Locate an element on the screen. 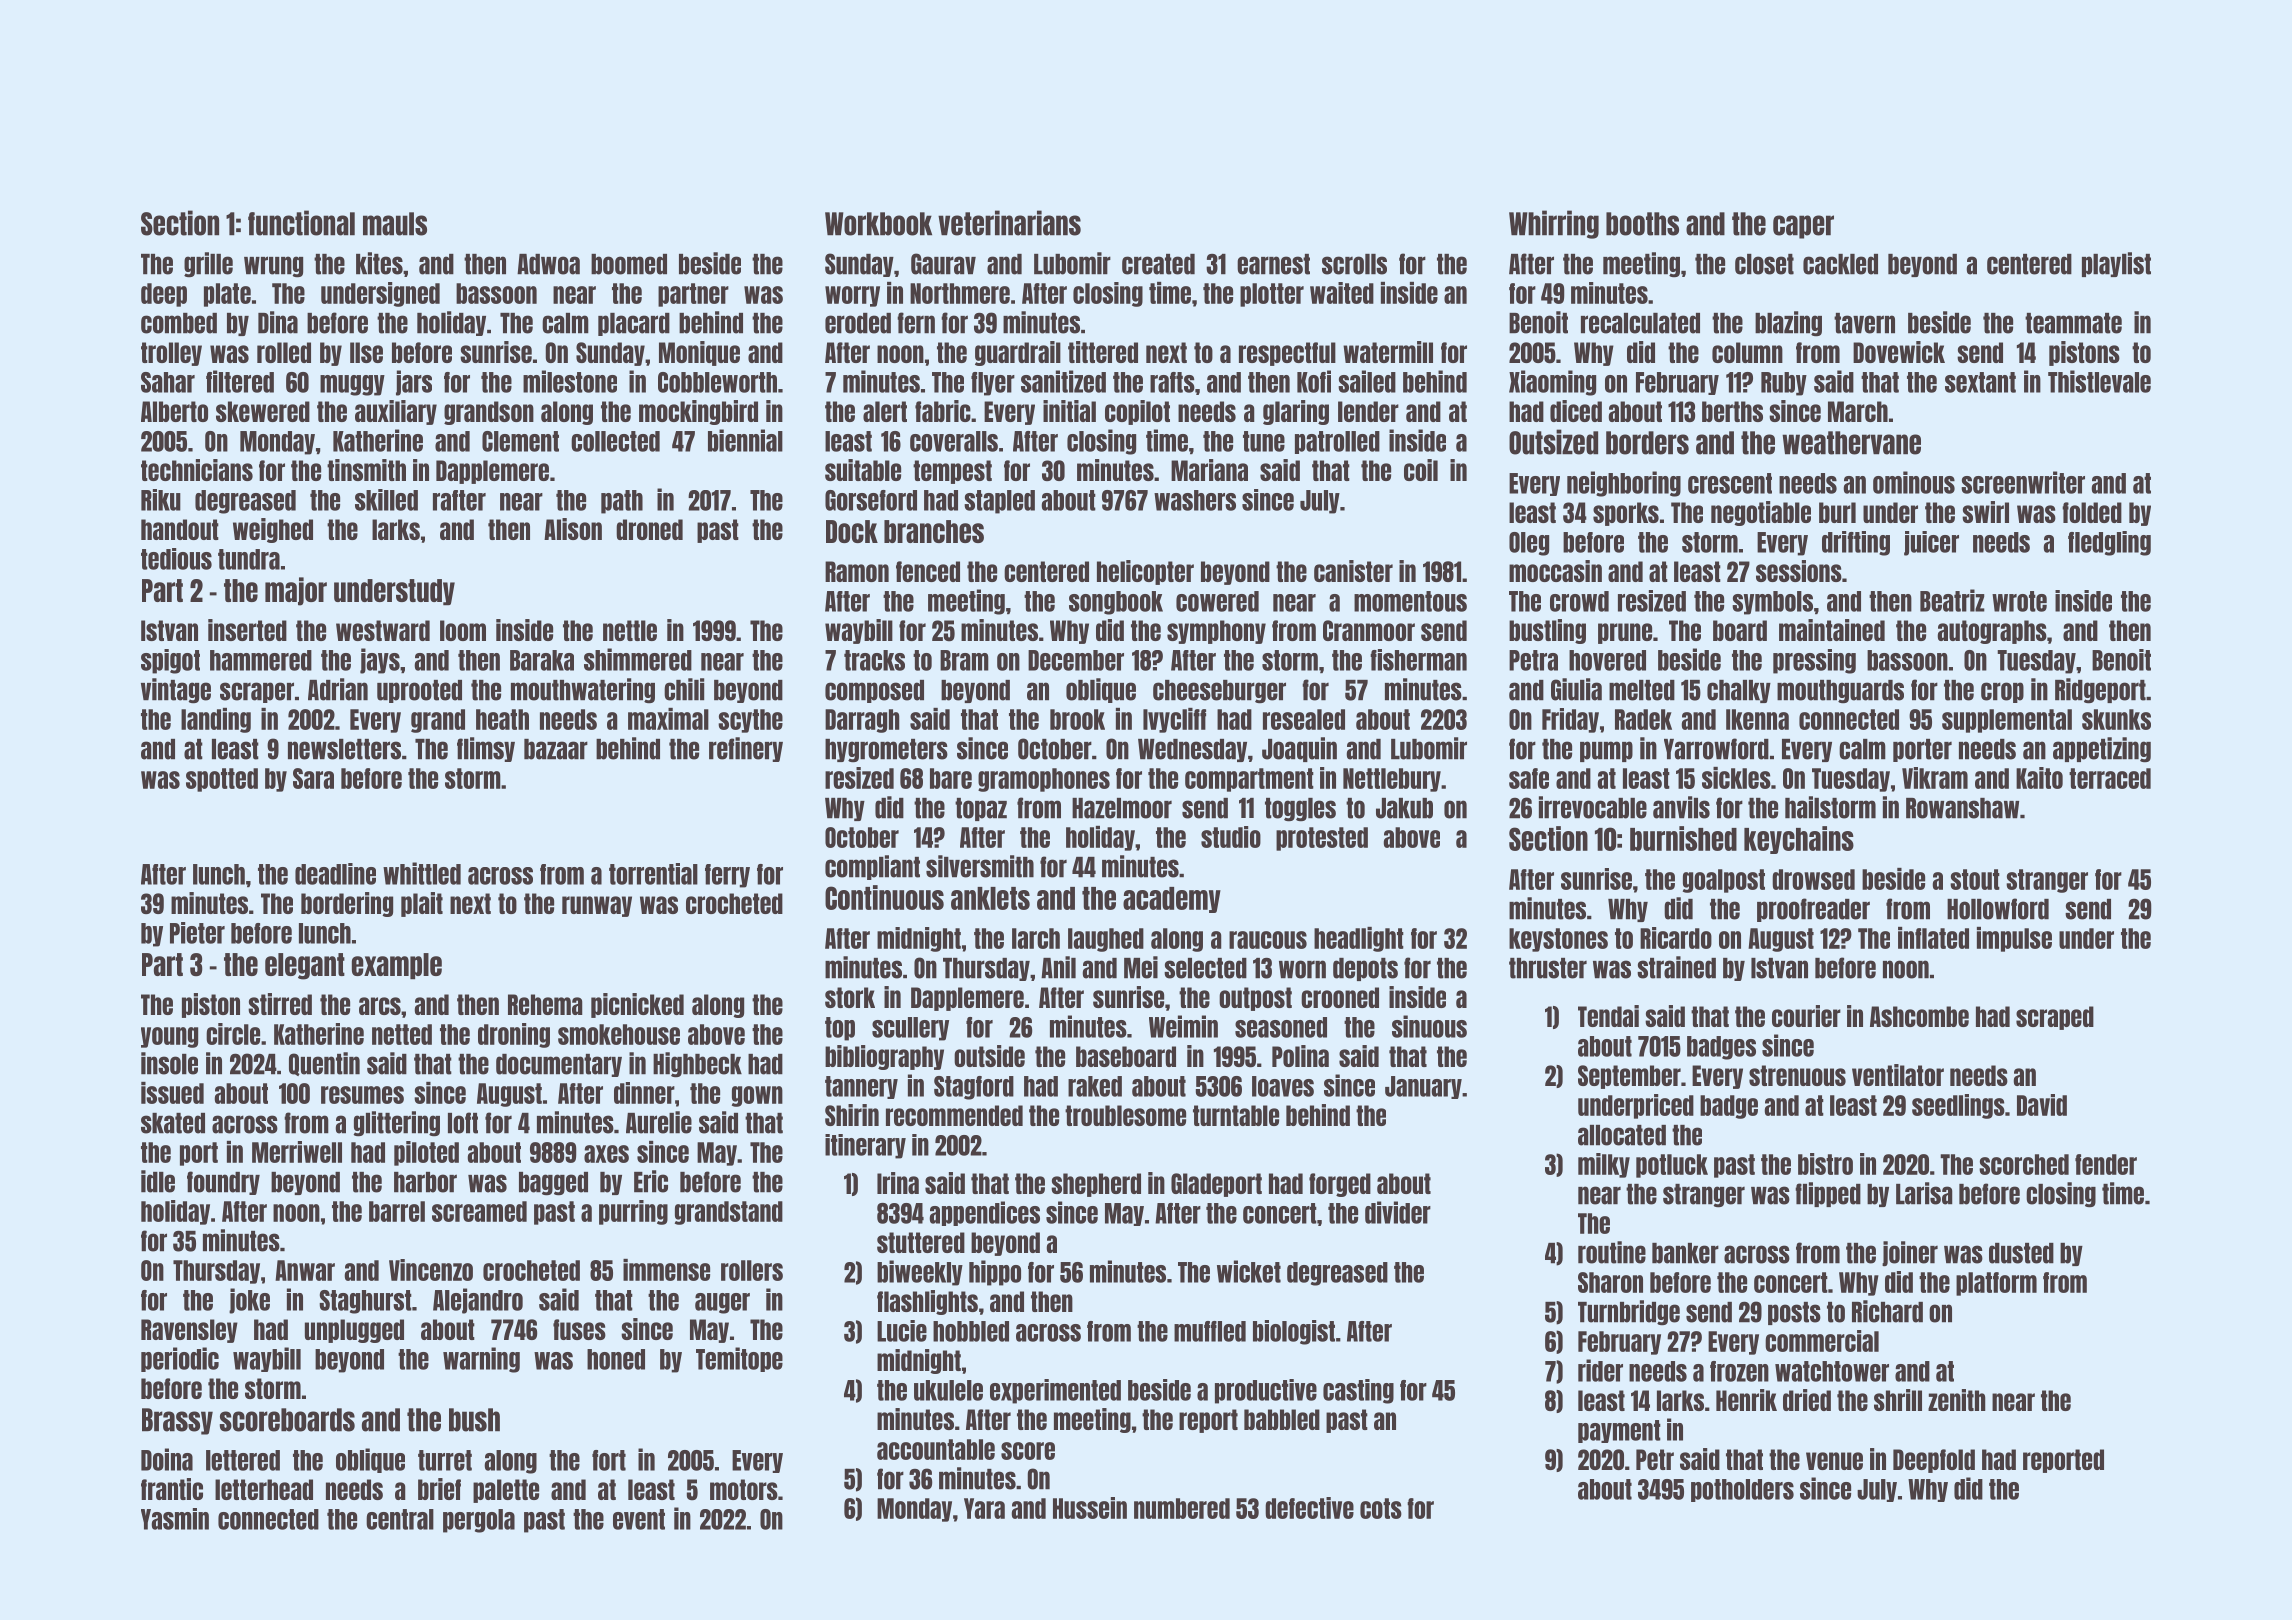 The image size is (2292, 1620). alert is located at coordinates (885, 411).
